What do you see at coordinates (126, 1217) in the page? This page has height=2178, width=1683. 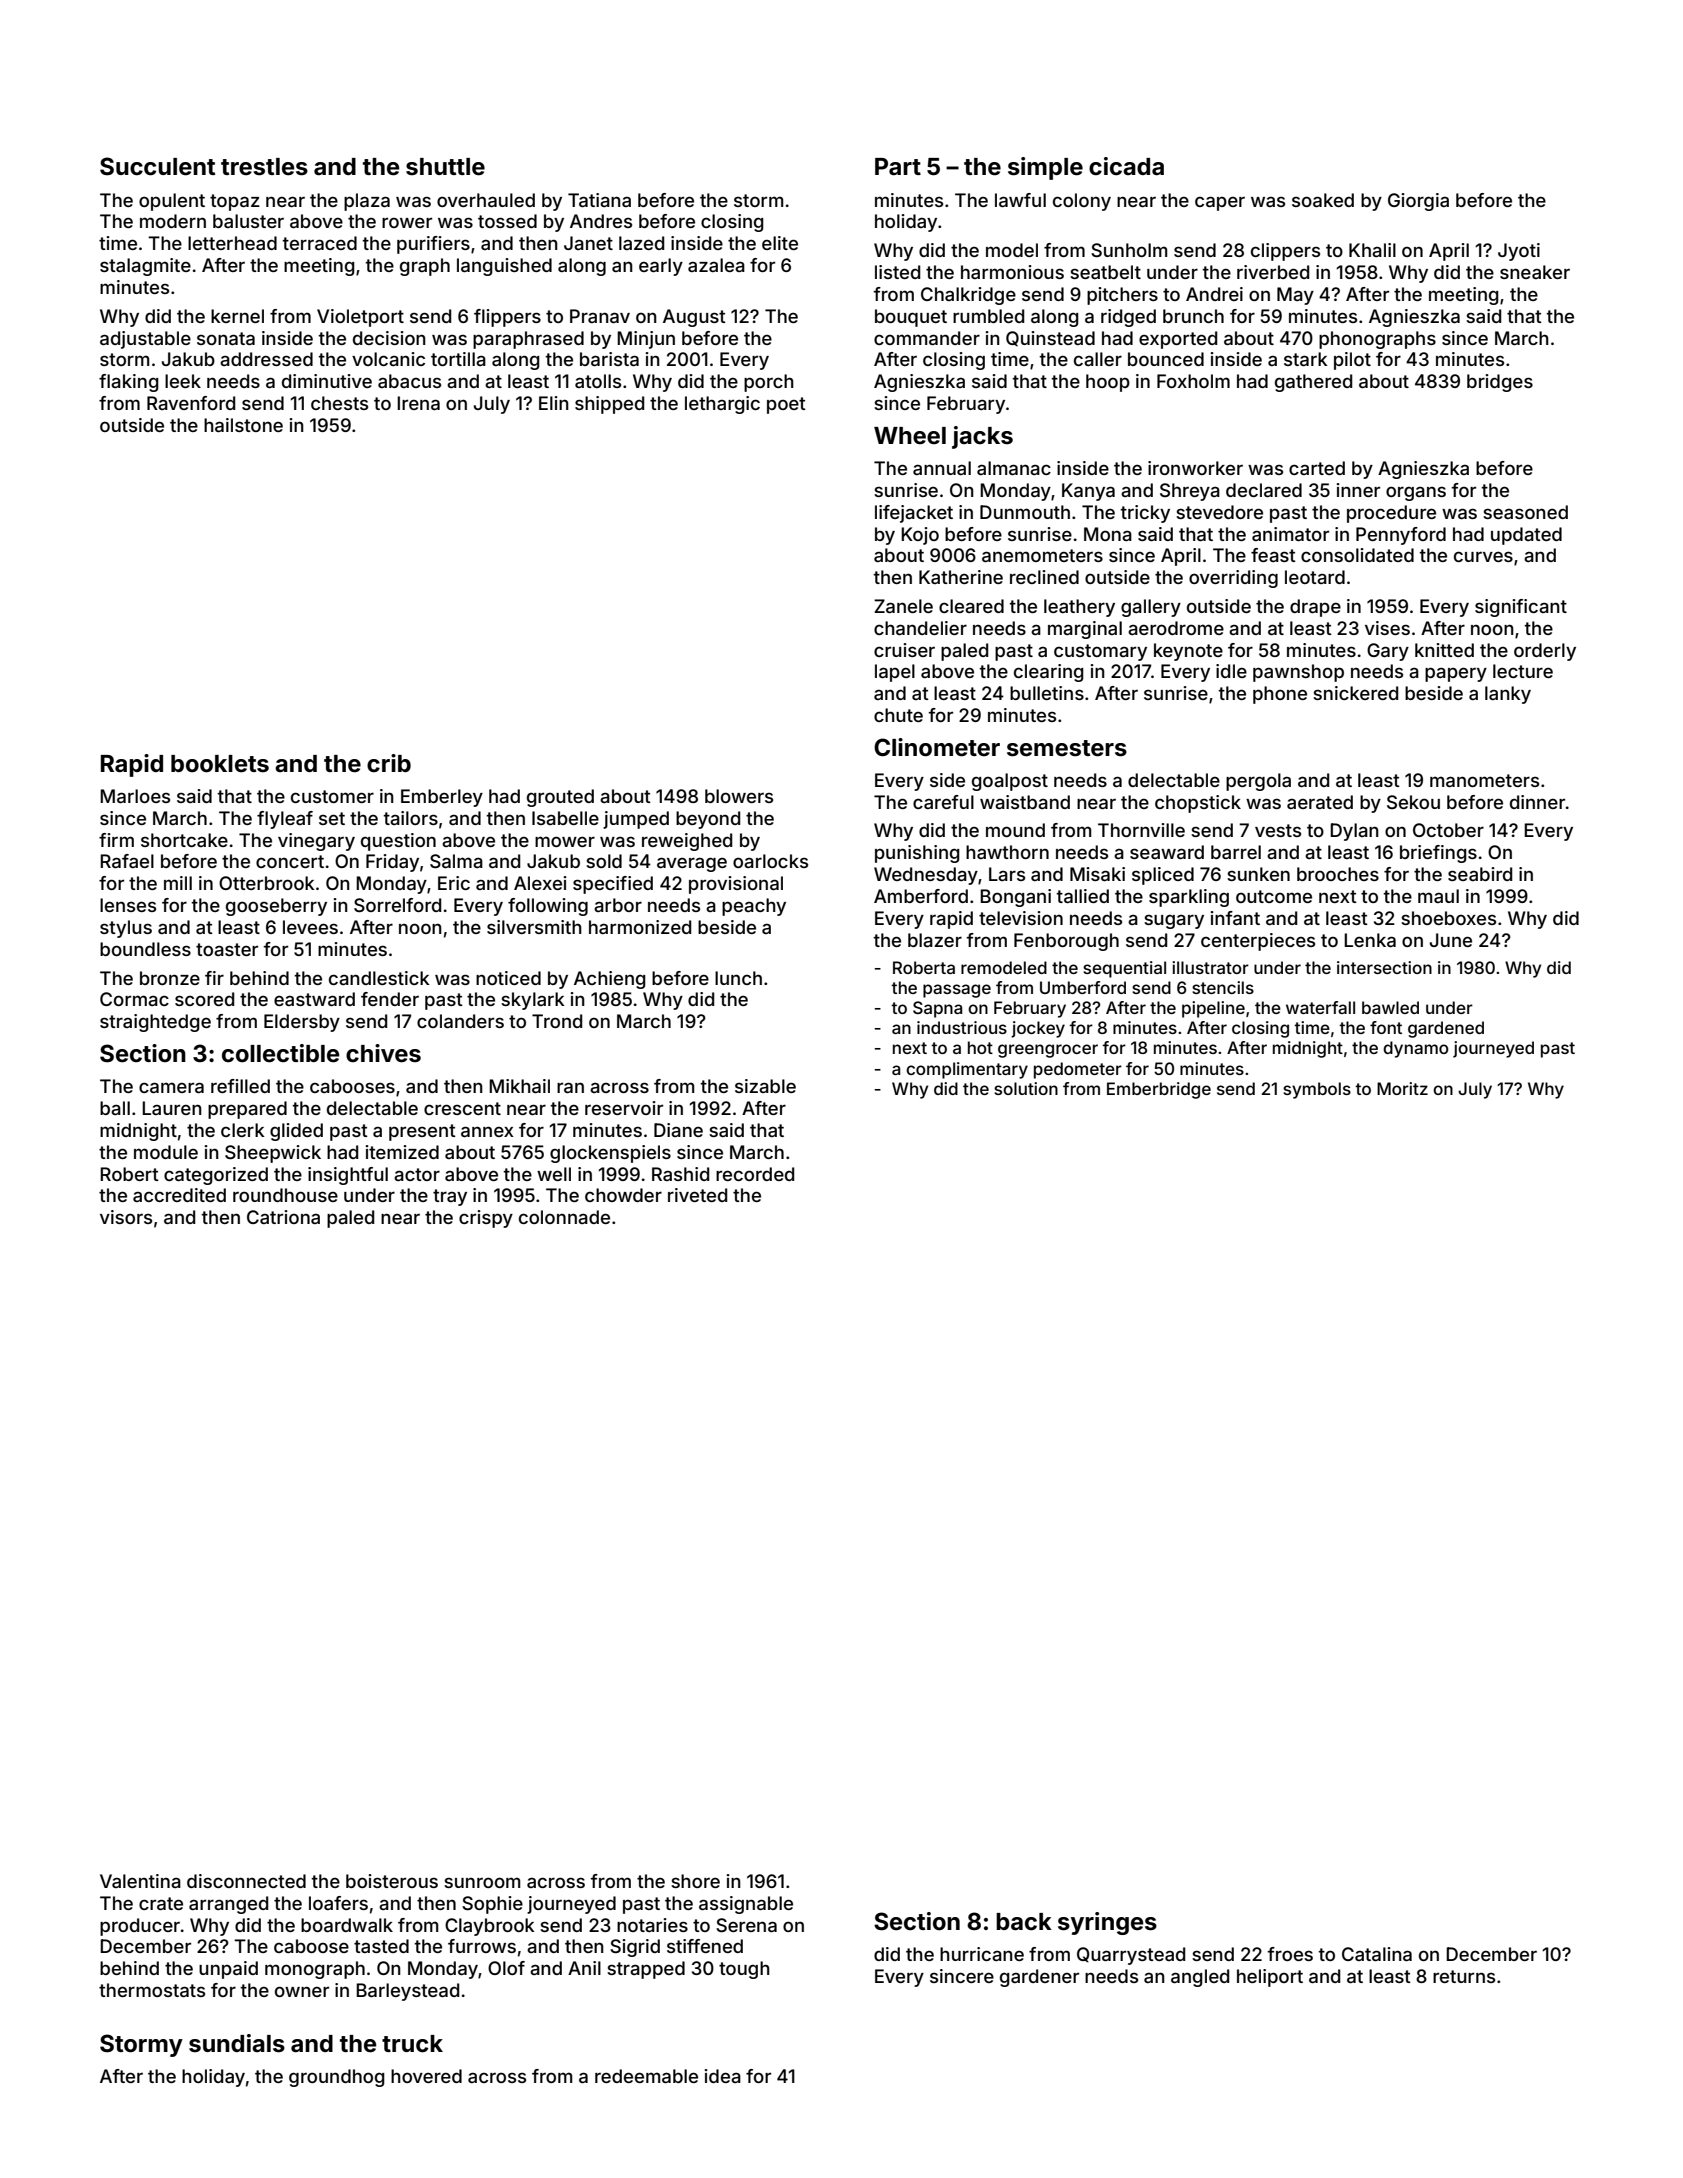 I see `visors` at bounding box center [126, 1217].
